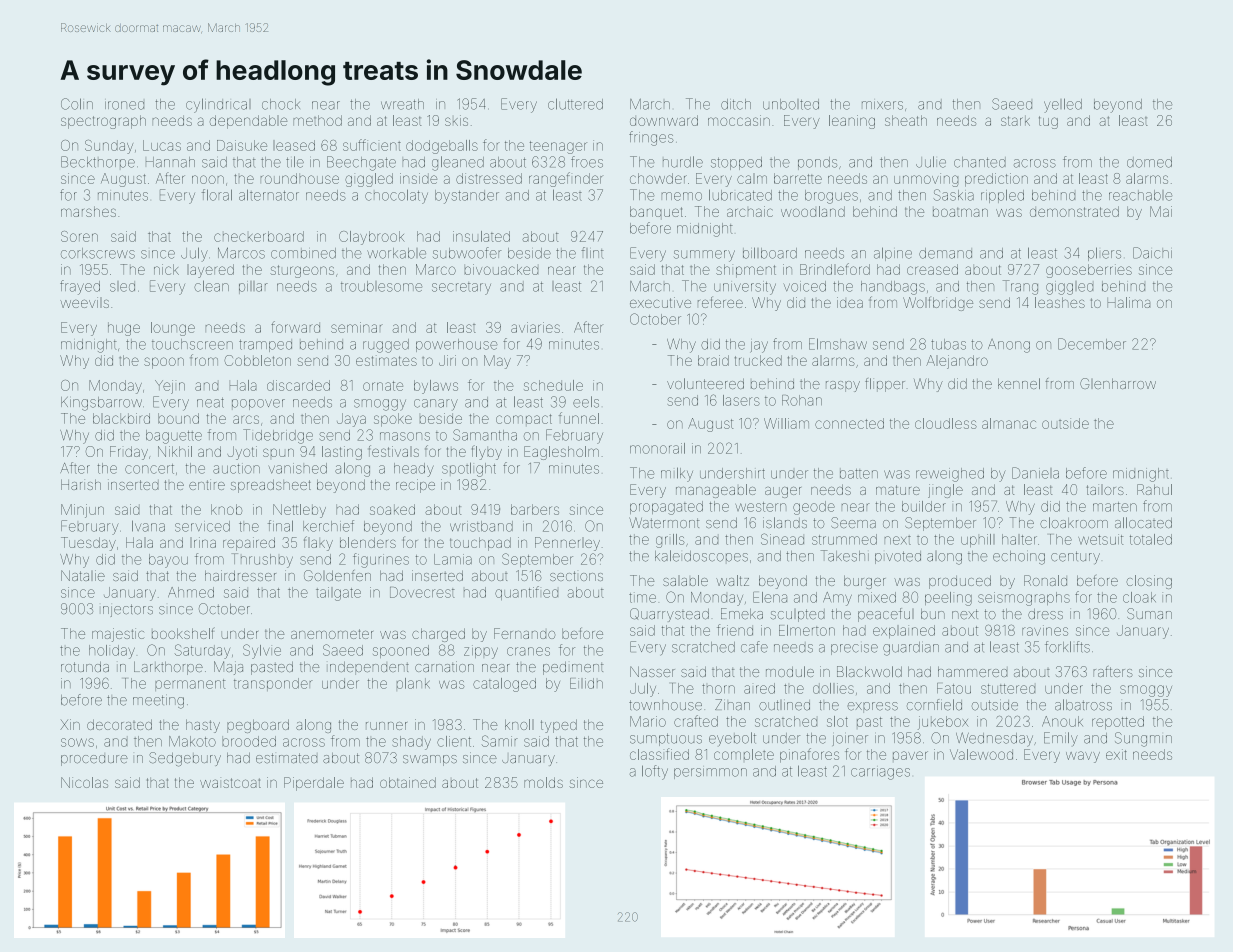 Image resolution: width=1233 pixels, height=952 pixels. What do you see at coordinates (972, 672) in the screenshot?
I see `hammered` at bounding box center [972, 672].
